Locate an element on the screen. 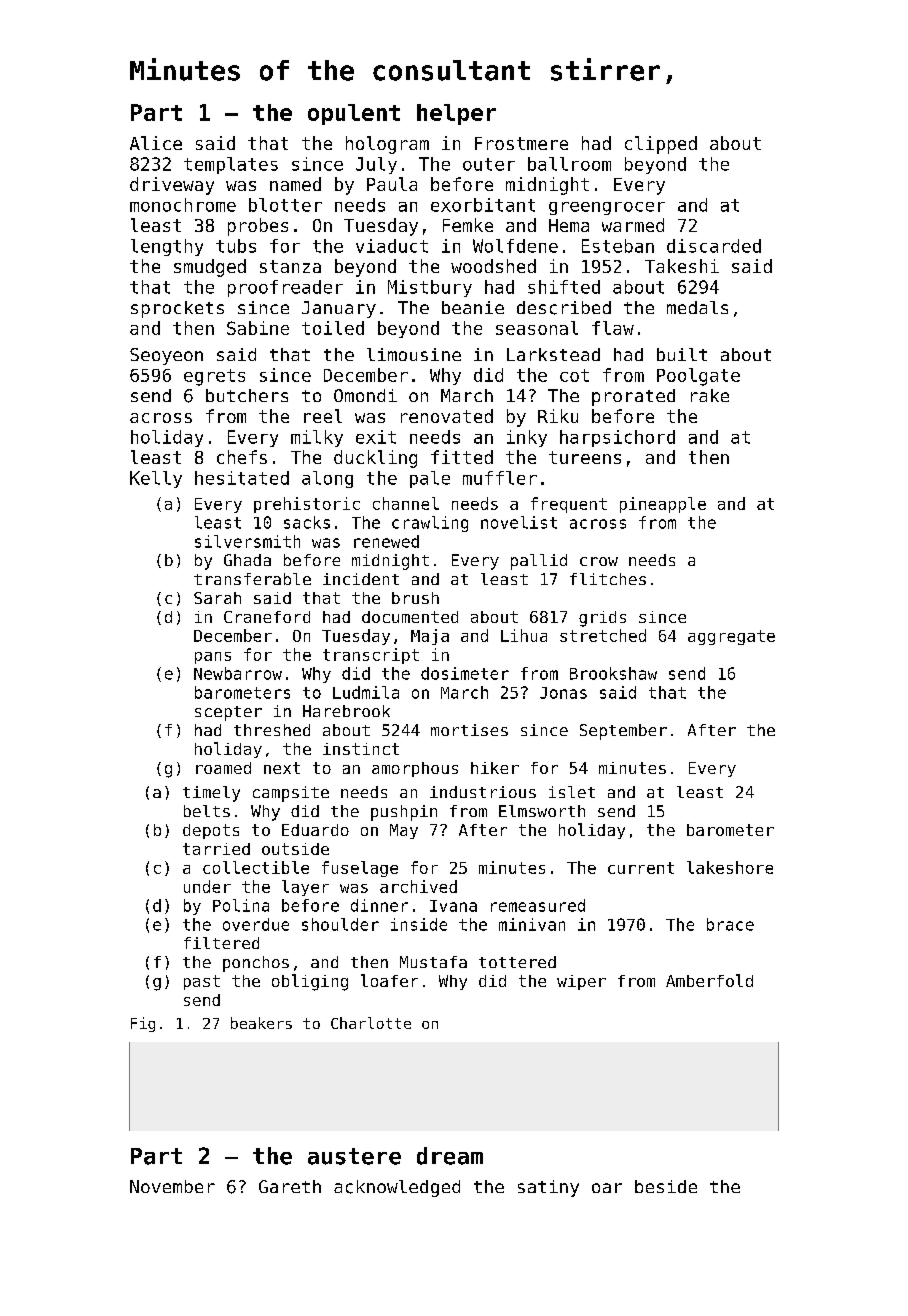  Gareth is located at coordinates (290, 1186).
